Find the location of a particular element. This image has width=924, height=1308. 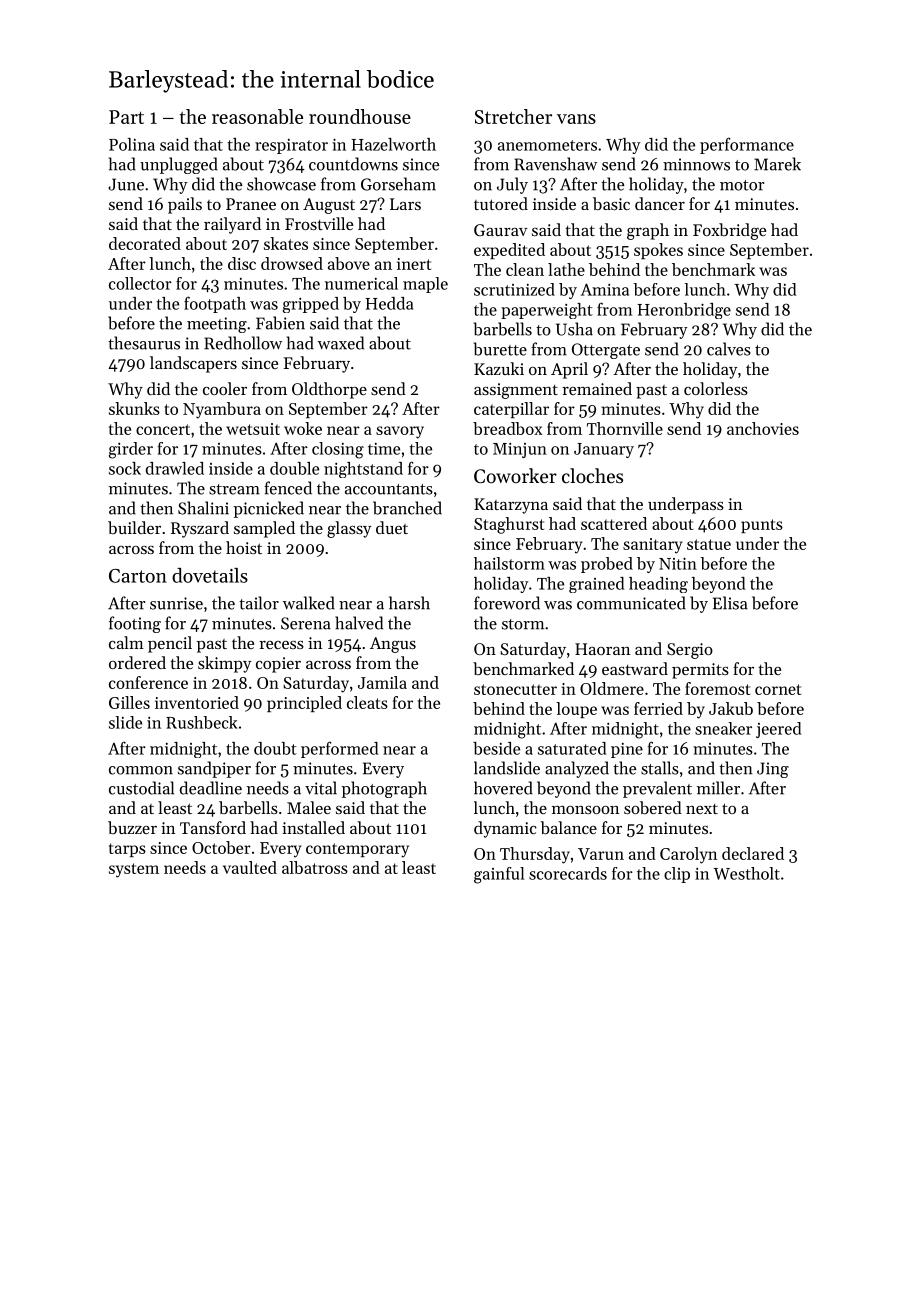

cloches is located at coordinates (592, 475).
